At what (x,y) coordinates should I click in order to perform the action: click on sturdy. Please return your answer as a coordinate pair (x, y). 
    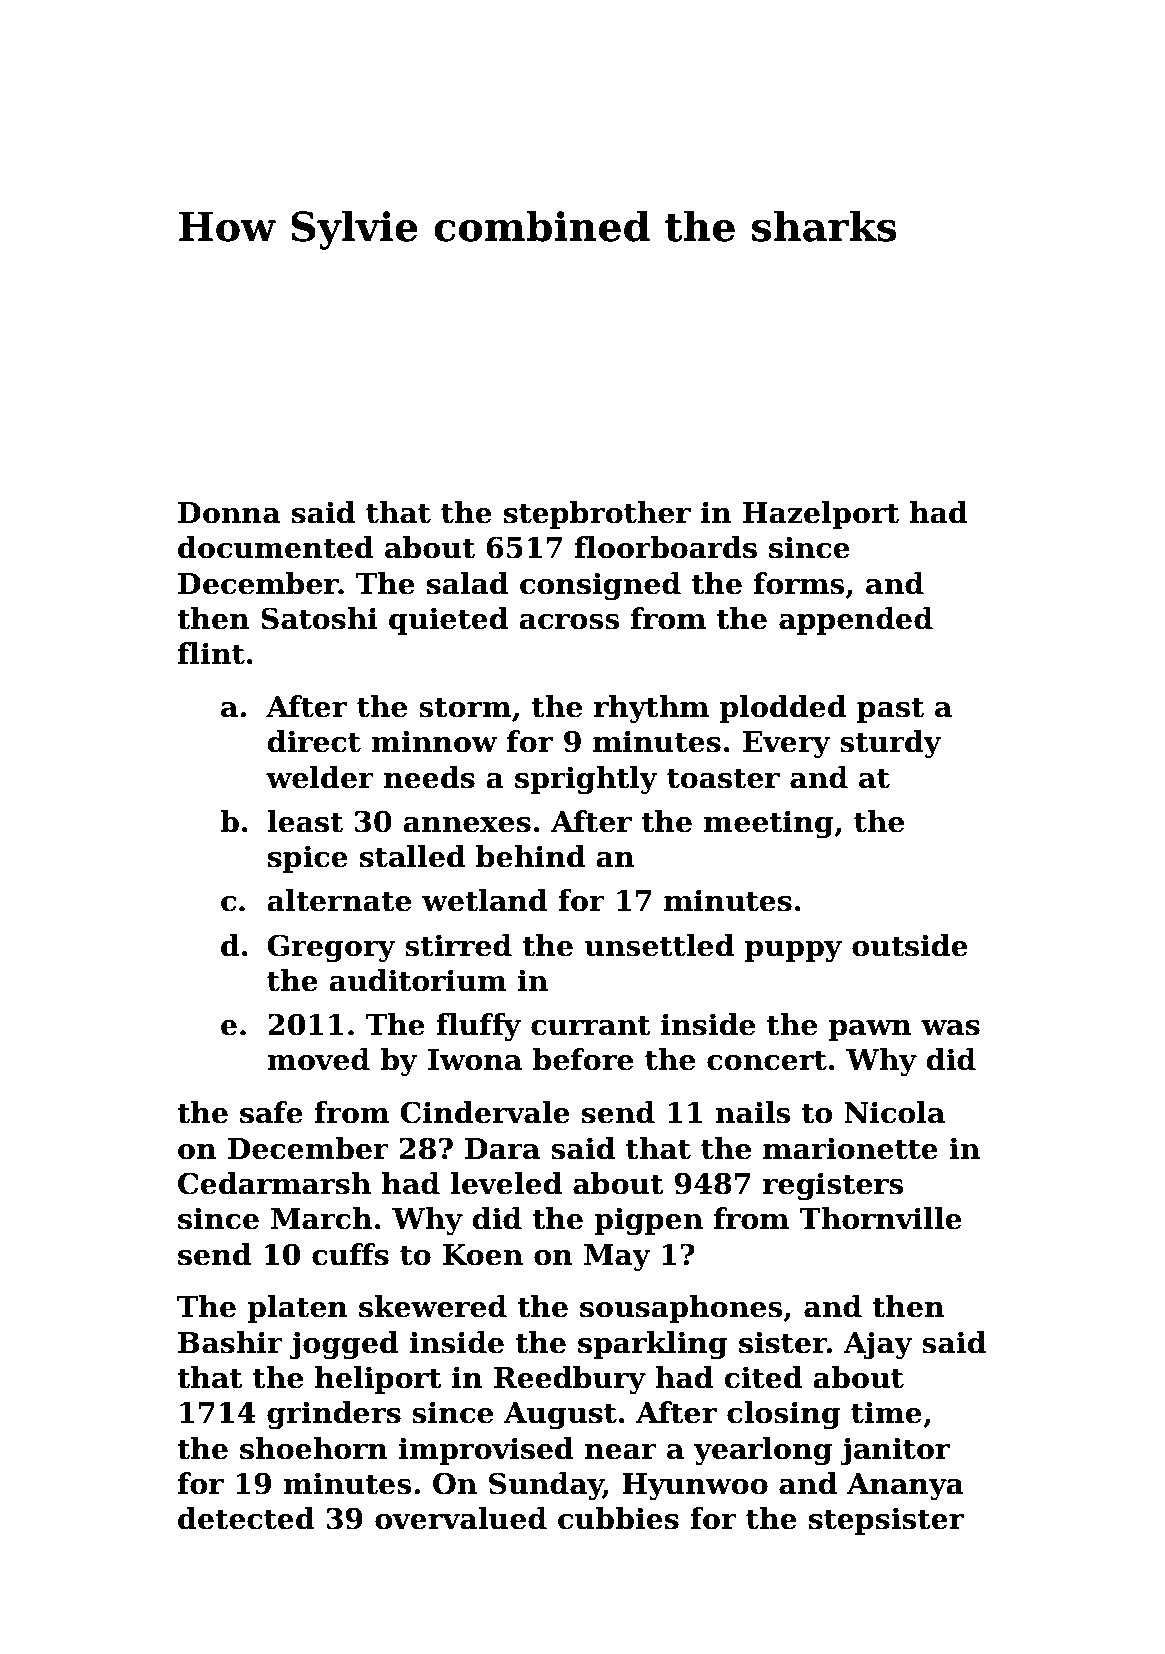
    Looking at the image, I should click on (891, 744).
